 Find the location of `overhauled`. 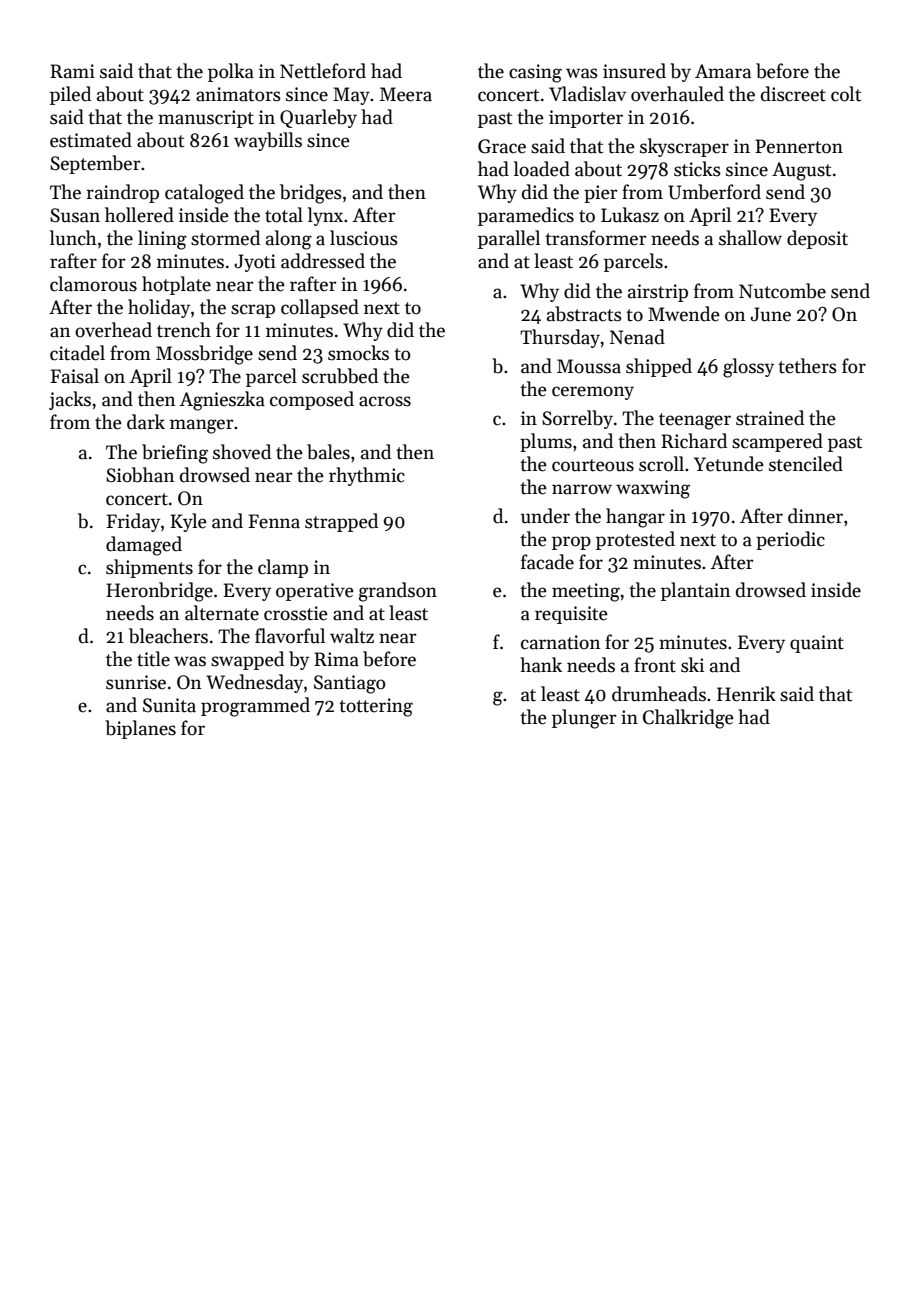

overhauled is located at coordinates (677, 94).
